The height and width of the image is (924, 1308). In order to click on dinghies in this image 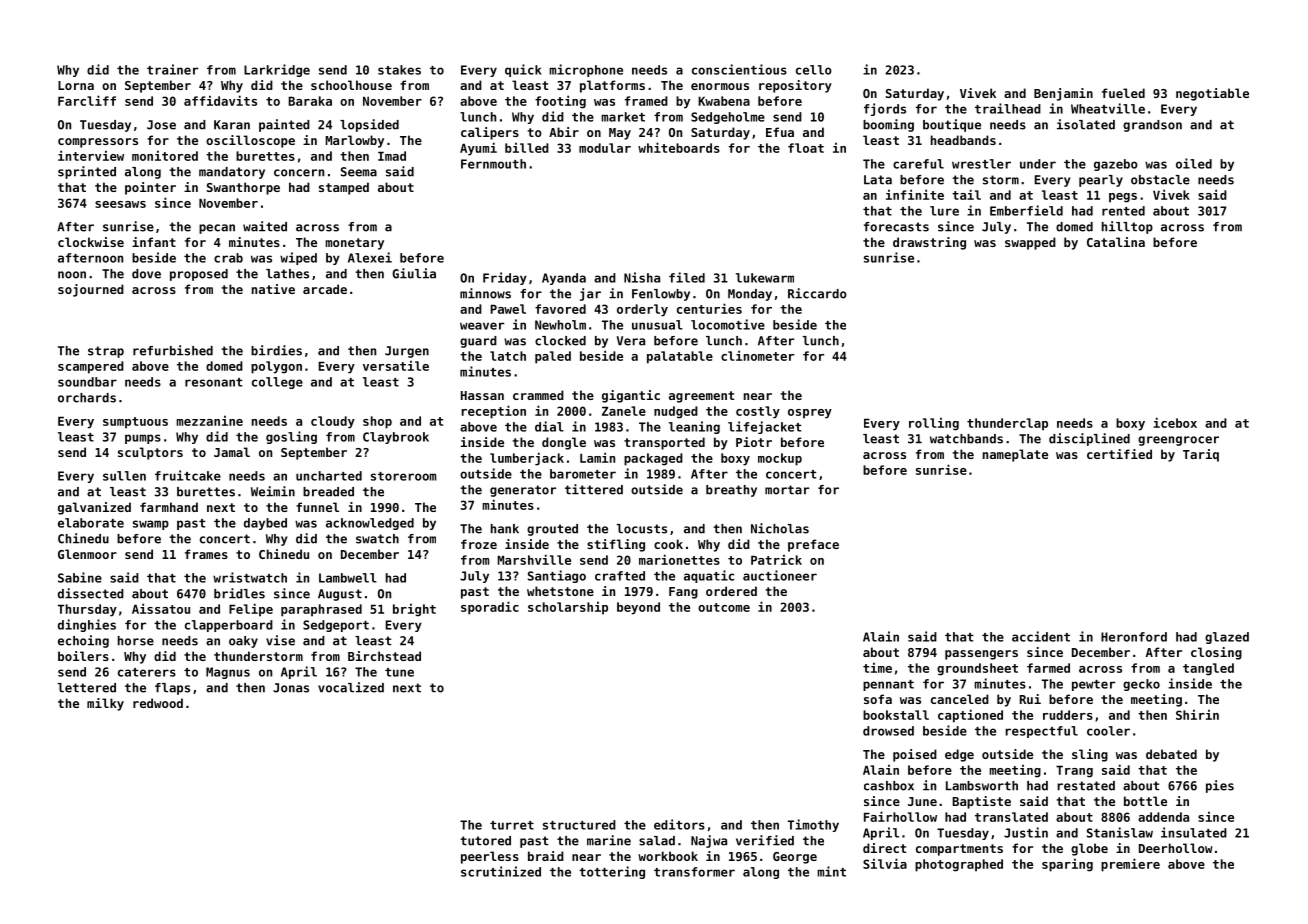, I will do `click(87, 625)`.
